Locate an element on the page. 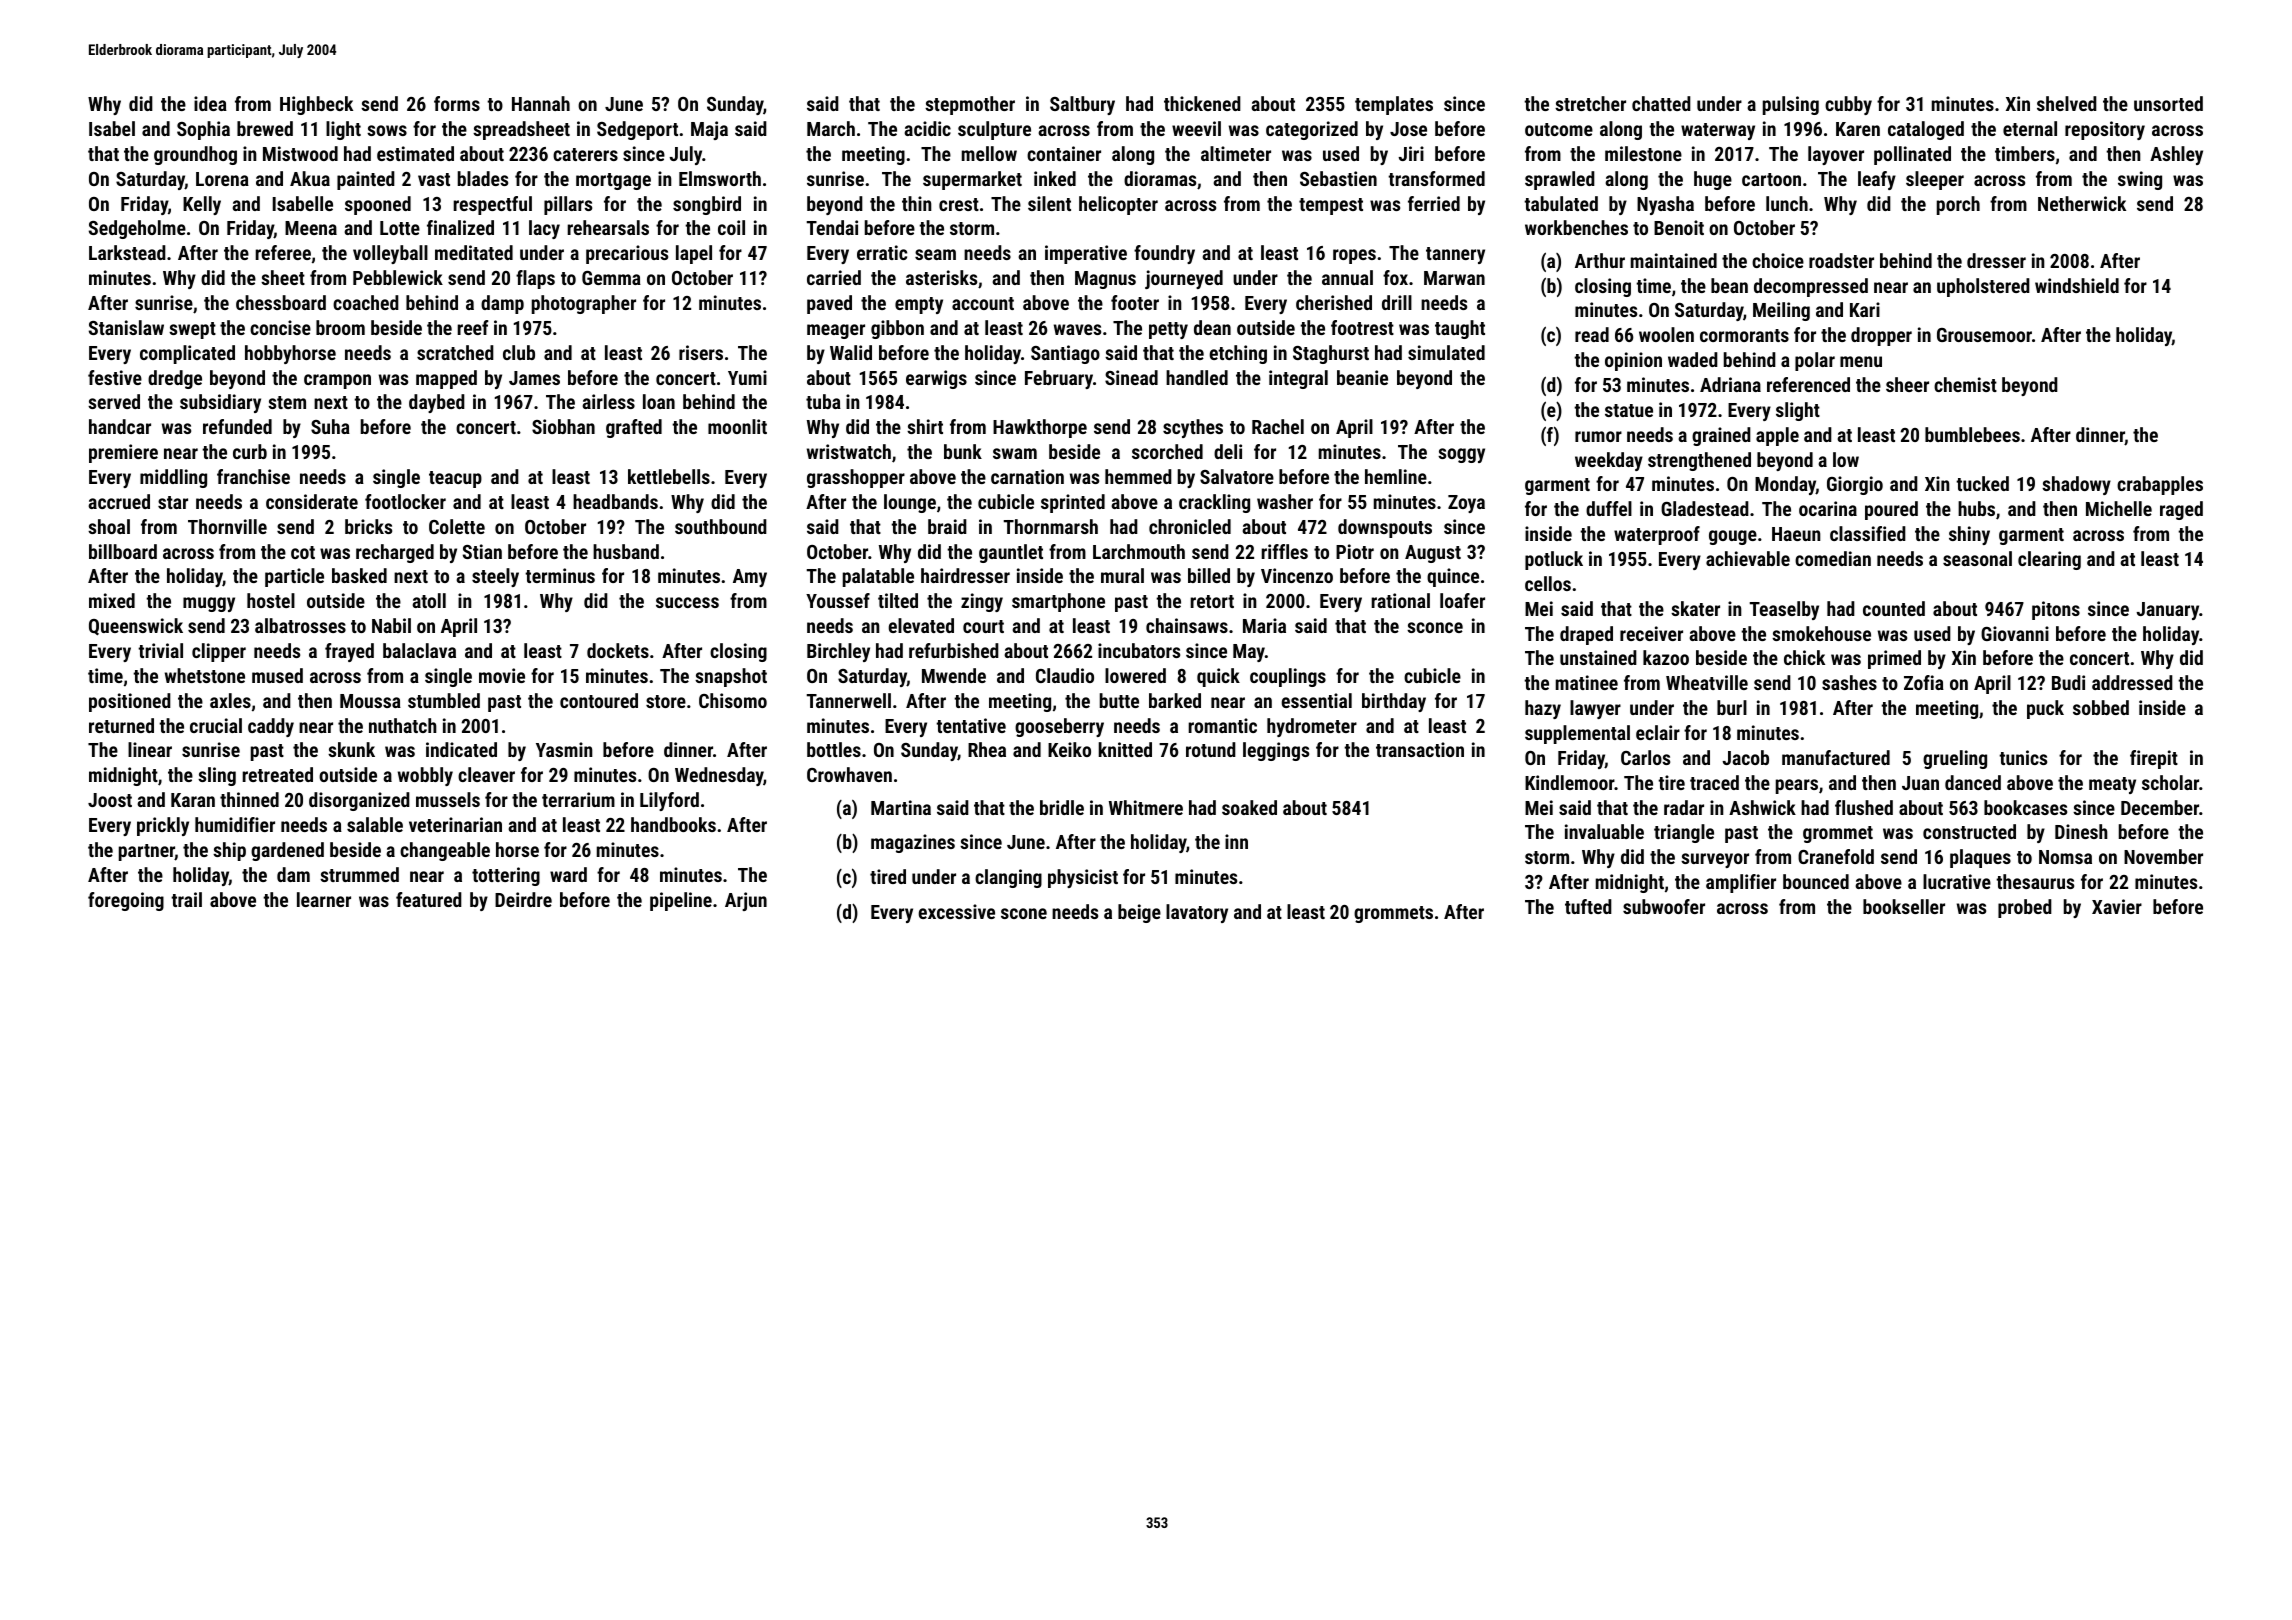 The width and height of the page is (2292, 1620). Meena is located at coordinates (311, 228).
